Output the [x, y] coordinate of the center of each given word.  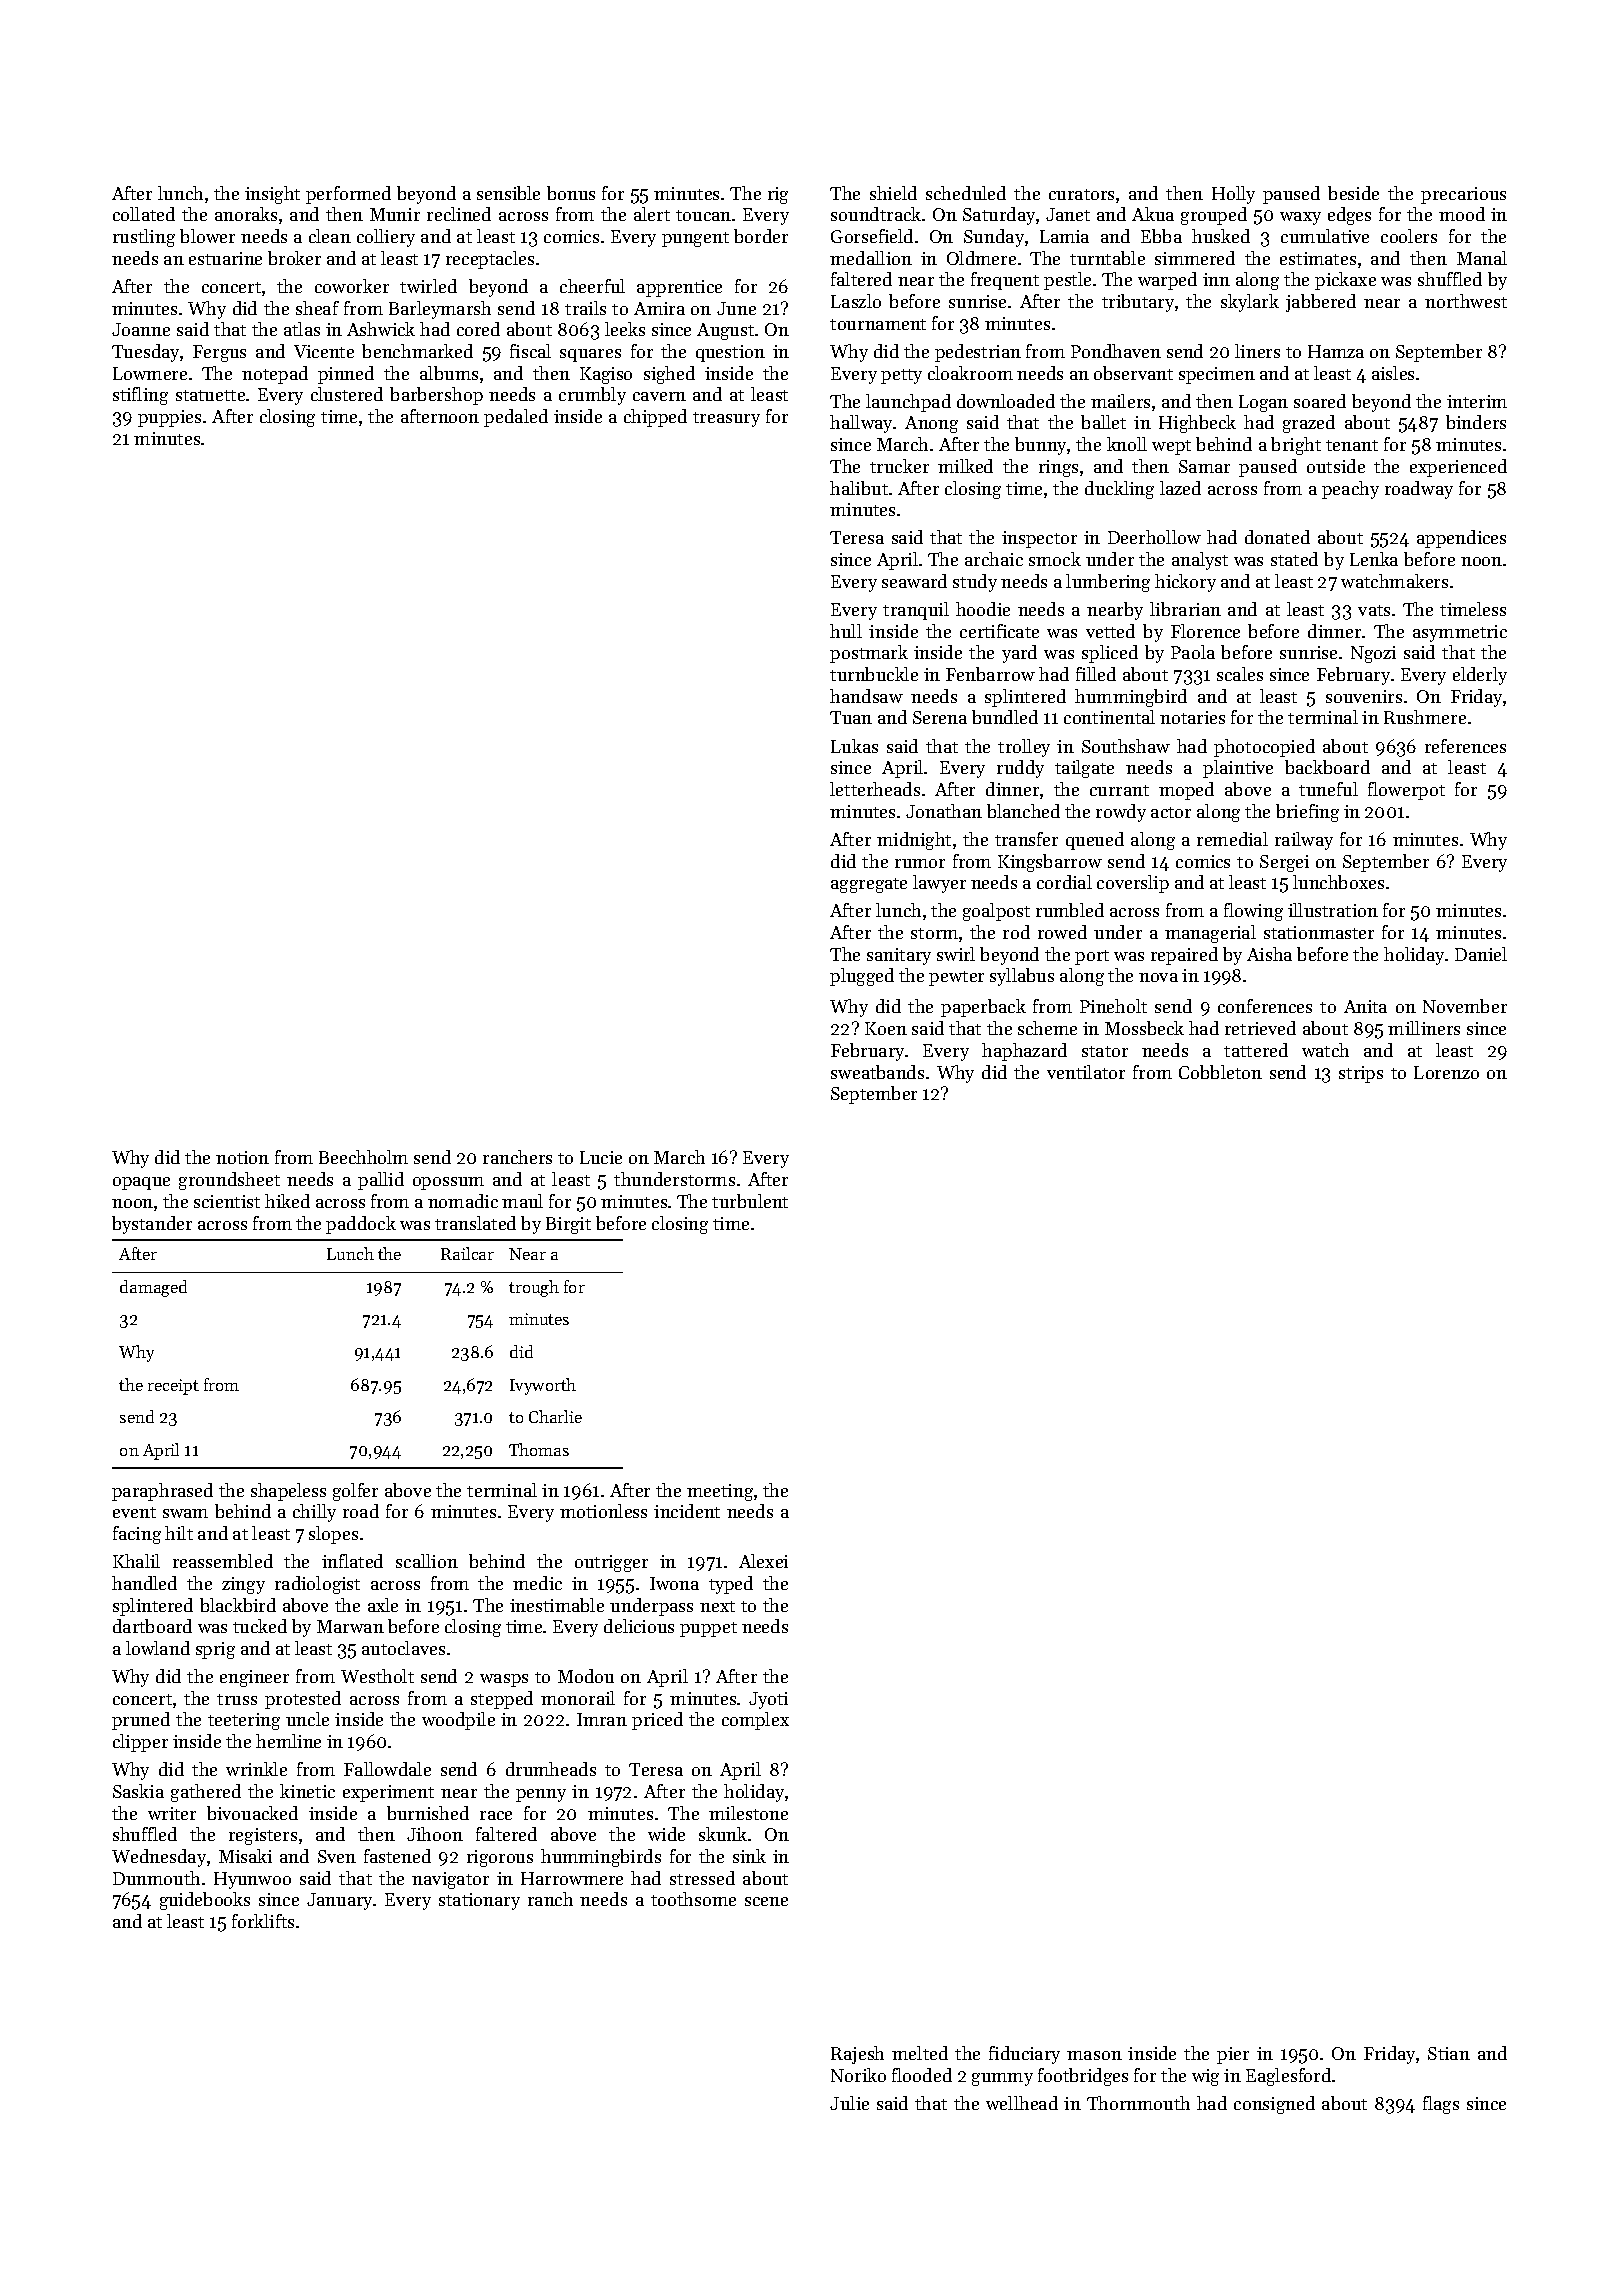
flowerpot [1406, 791]
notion [242, 1157]
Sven [337, 1856]
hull [846, 631]
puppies [169, 418]
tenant [1352, 445]
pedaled [516, 418]
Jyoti [768, 1700]
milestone [748, 1813]
